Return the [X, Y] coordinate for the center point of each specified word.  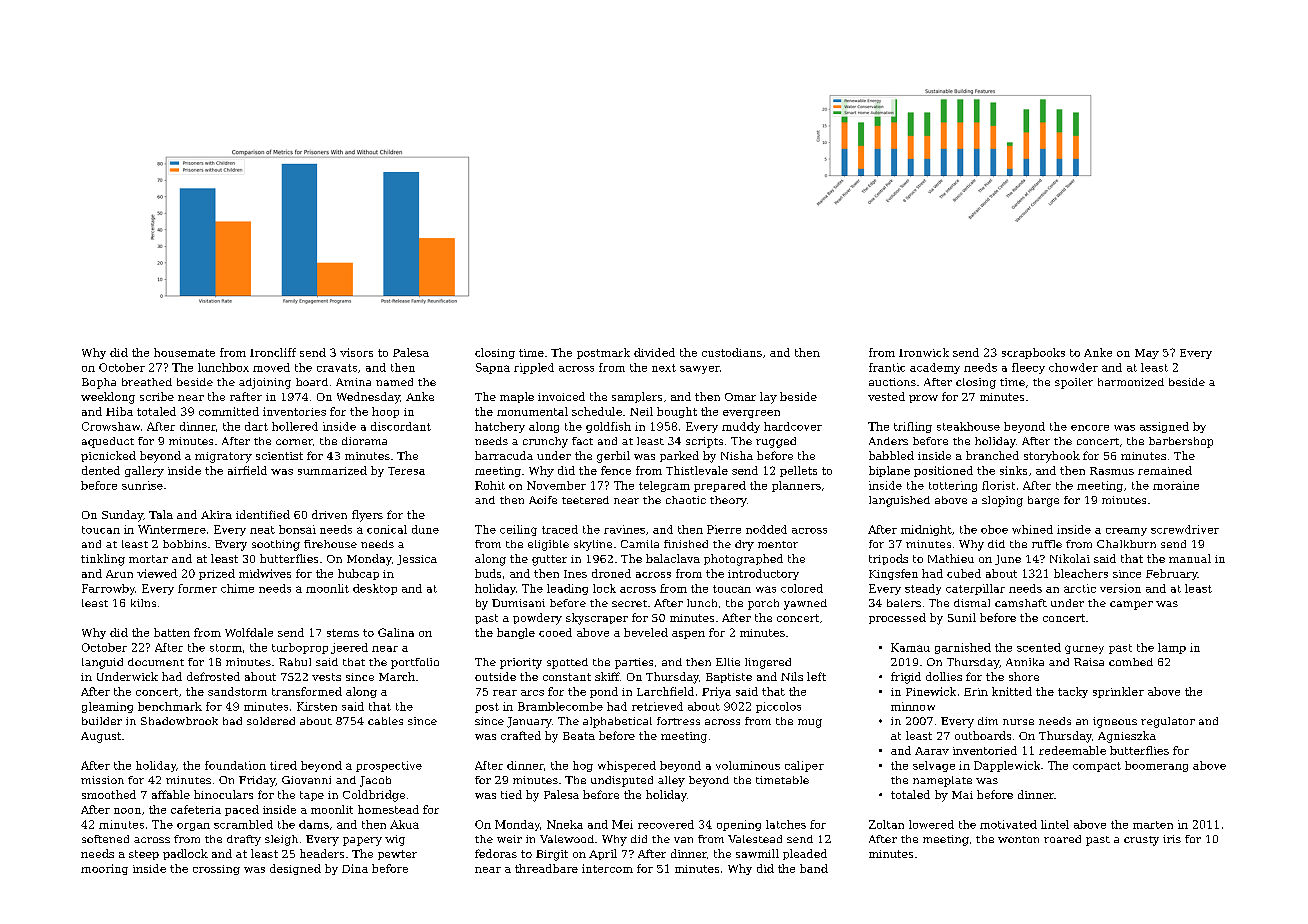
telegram [664, 486]
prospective [389, 766]
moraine [1176, 485]
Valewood [567, 839]
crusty [1141, 841]
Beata [579, 736]
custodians [732, 352]
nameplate [942, 781]
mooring [104, 869]
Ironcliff [273, 352]
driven [329, 514]
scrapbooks [1033, 353]
